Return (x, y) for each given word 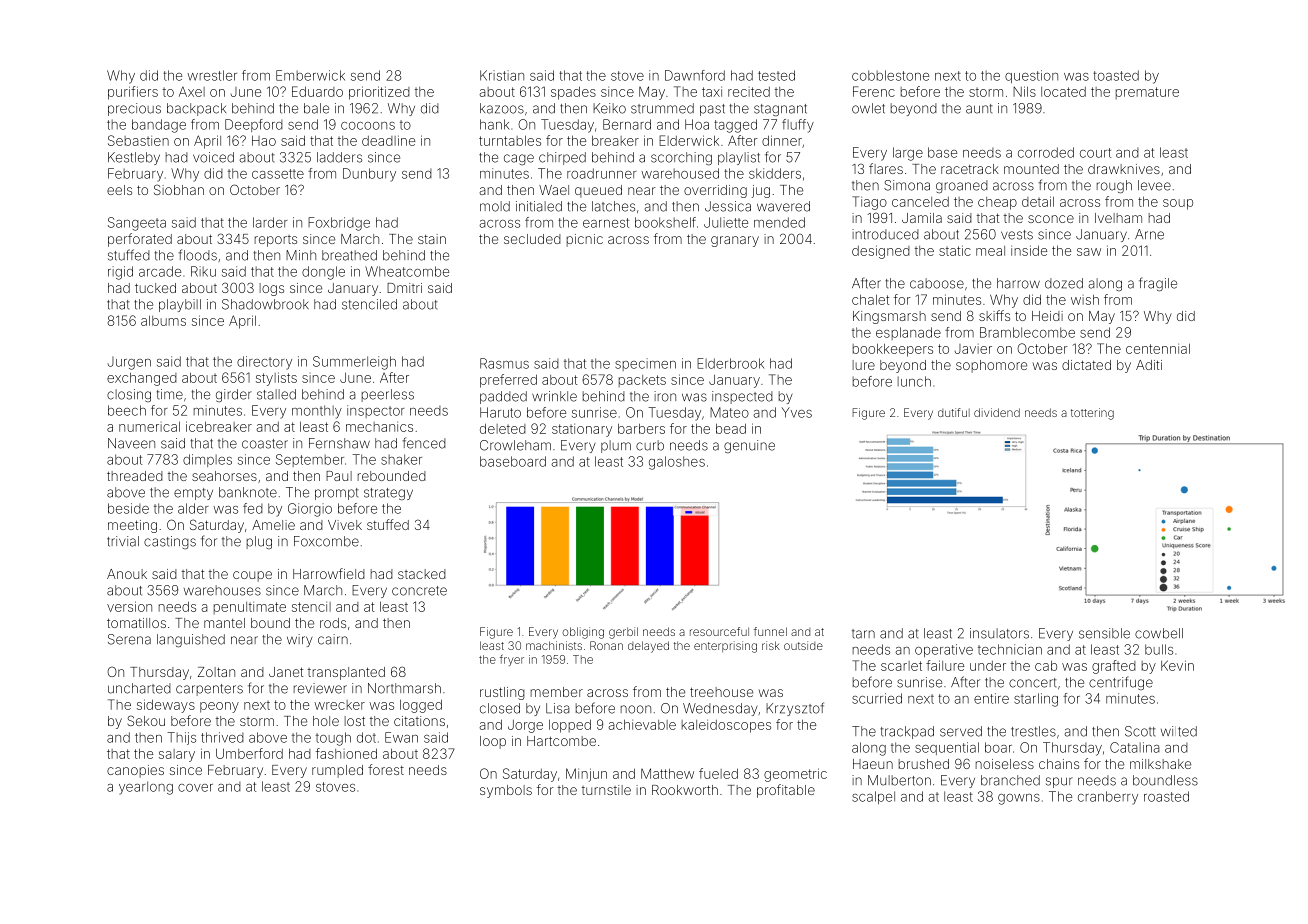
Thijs (181, 738)
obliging (583, 633)
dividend (997, 412)
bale (316, 108)
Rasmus (504, 363)
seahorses (224, 476)
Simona (907, 185)
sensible (1104, 633)
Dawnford (695, 75)
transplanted (346, 673)
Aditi (1149, 365)
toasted (1116, 75)
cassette (278, 174)
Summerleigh (354, 363)
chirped (562, 158)
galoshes (677, 463)
